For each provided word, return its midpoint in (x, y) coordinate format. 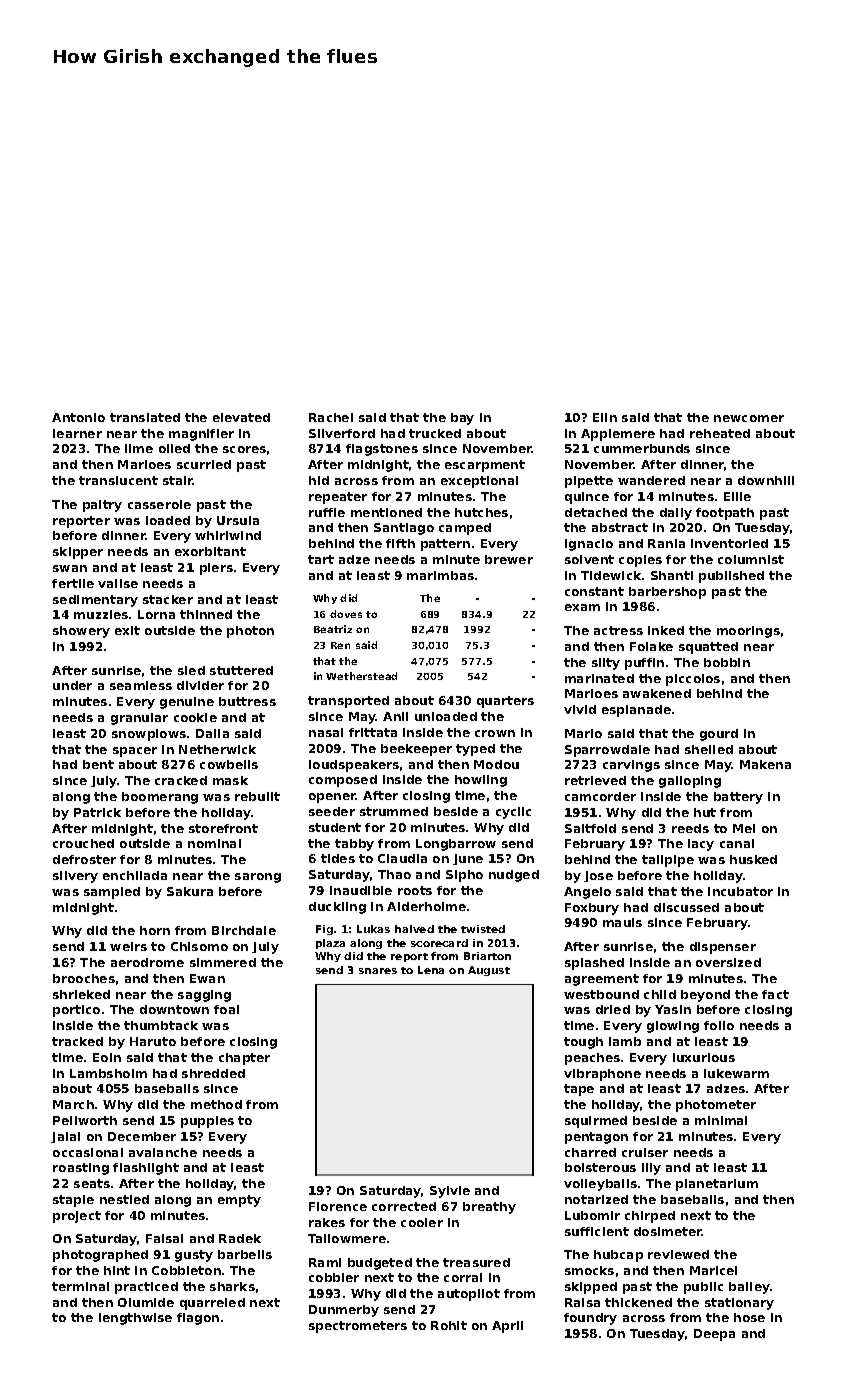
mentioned (386, 512)
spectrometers (358, 1327)
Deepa (714, 1335)
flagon (198, 1319)
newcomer (749, 418)
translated (145, 417)
